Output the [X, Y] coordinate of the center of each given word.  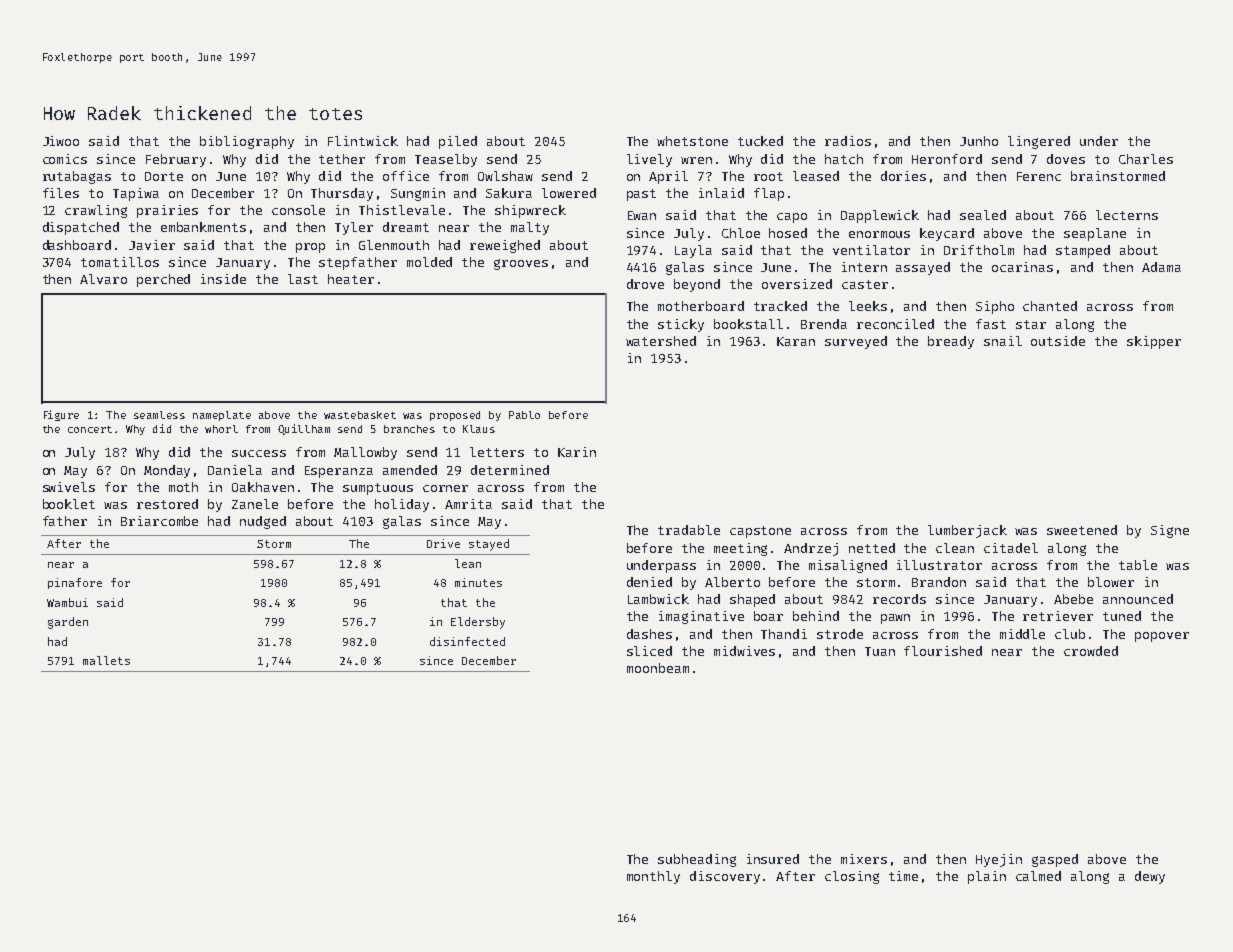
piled [458, 142]
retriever [1058, 616]
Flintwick [363, 141]
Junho [979, 141]
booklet [69, 504]
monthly [653, 877]
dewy [1150, 877]
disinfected [467, 641]
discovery [725, 877]
